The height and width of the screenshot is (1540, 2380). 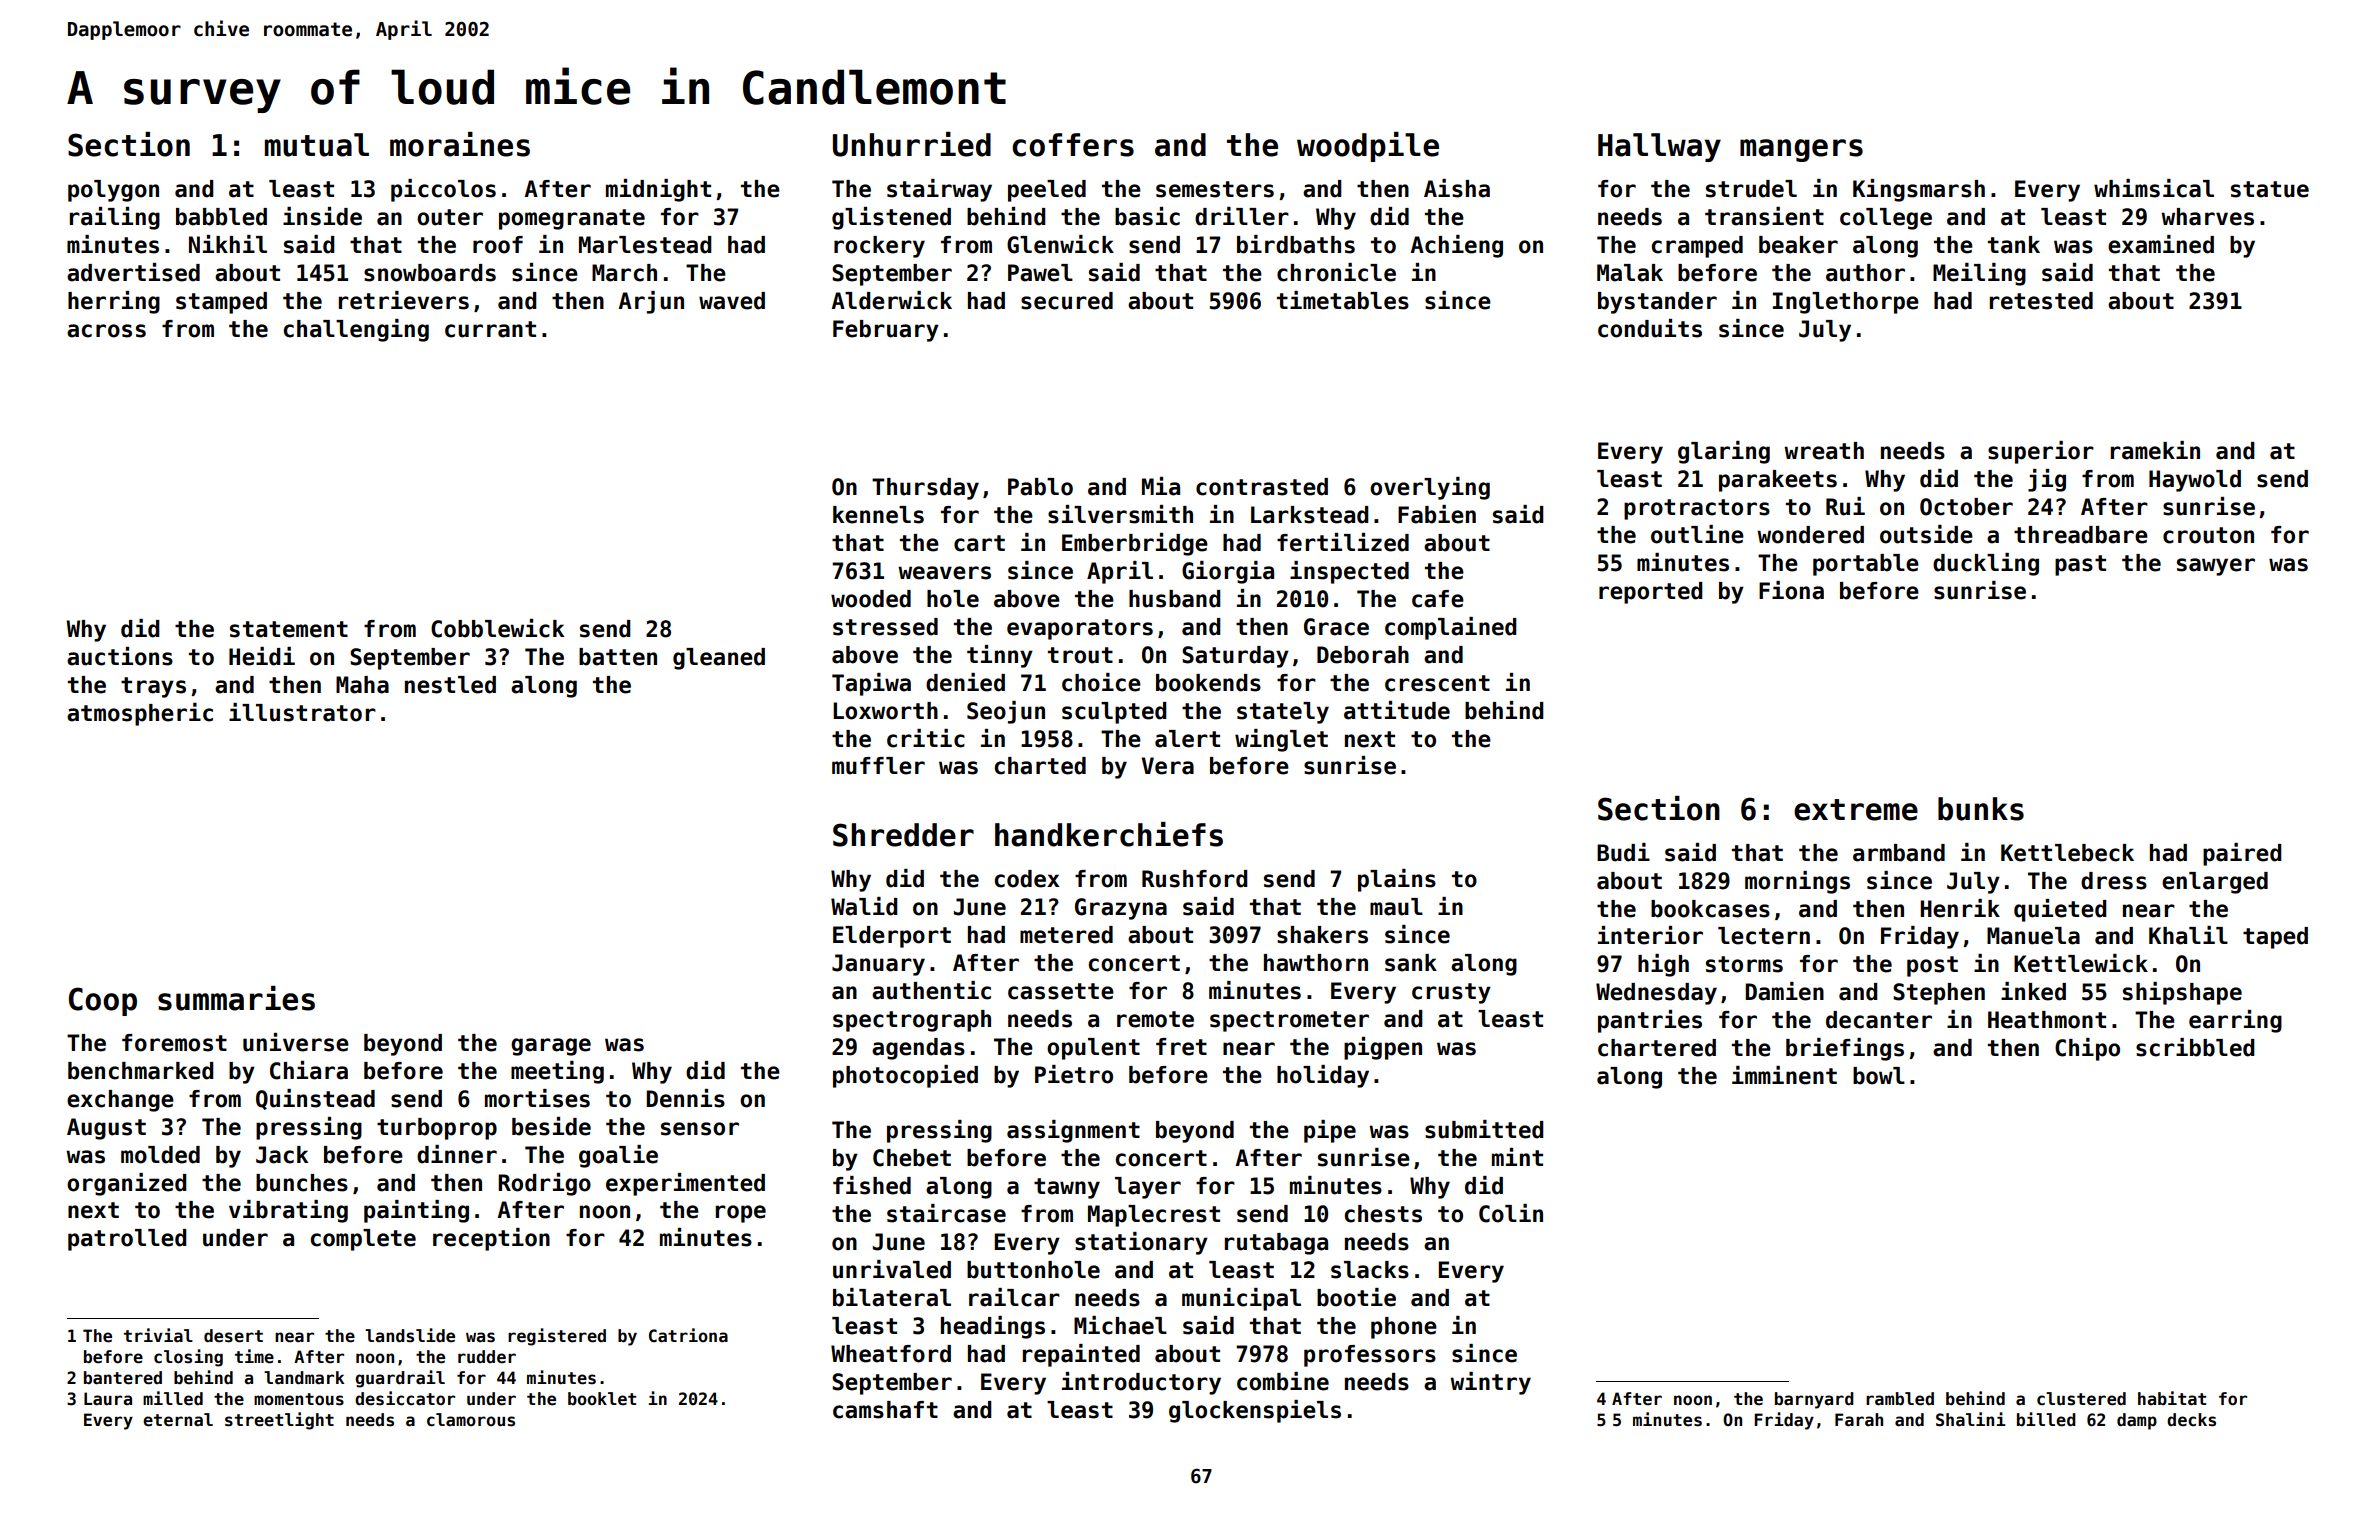 I want to click on statue, so click(x=2270, y=189).
